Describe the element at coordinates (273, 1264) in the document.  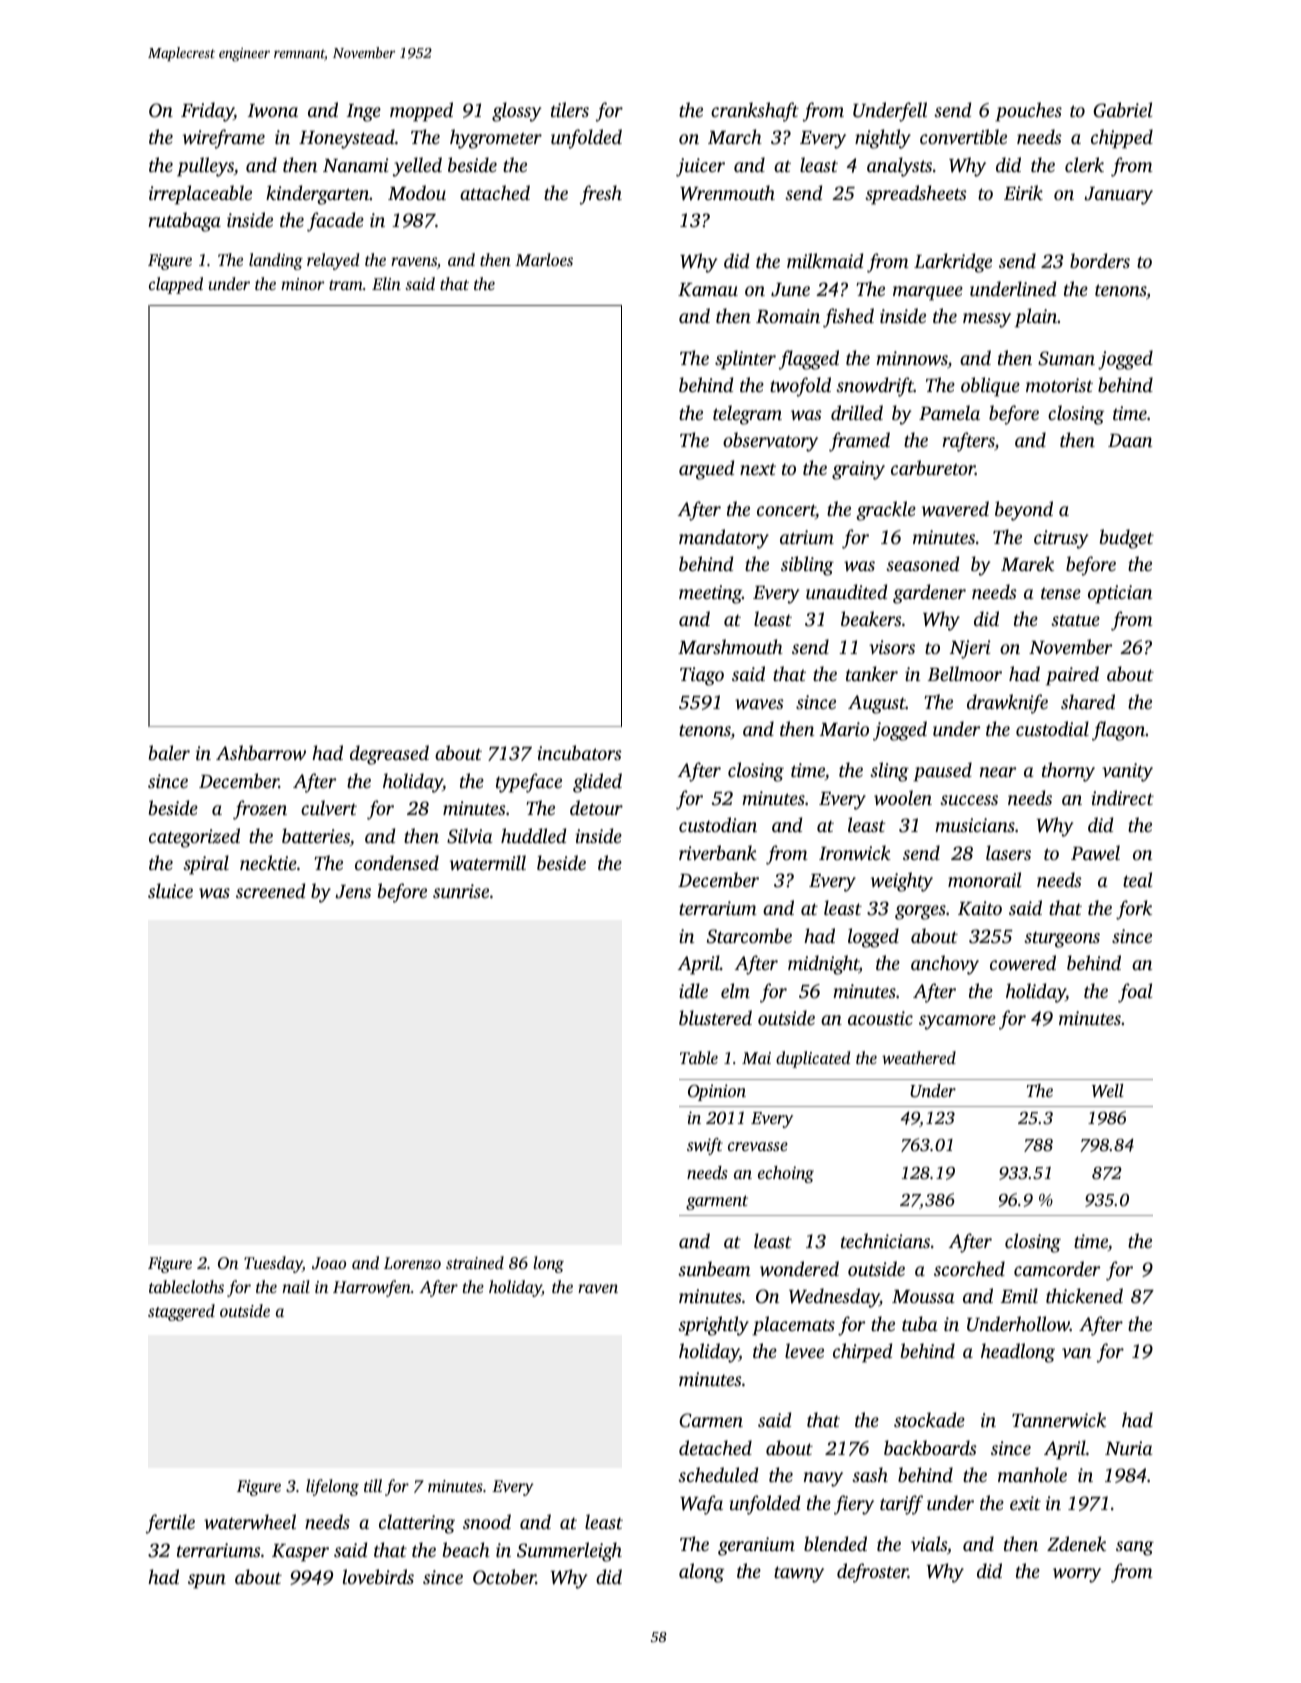
I see `Tuesday` at that location.
